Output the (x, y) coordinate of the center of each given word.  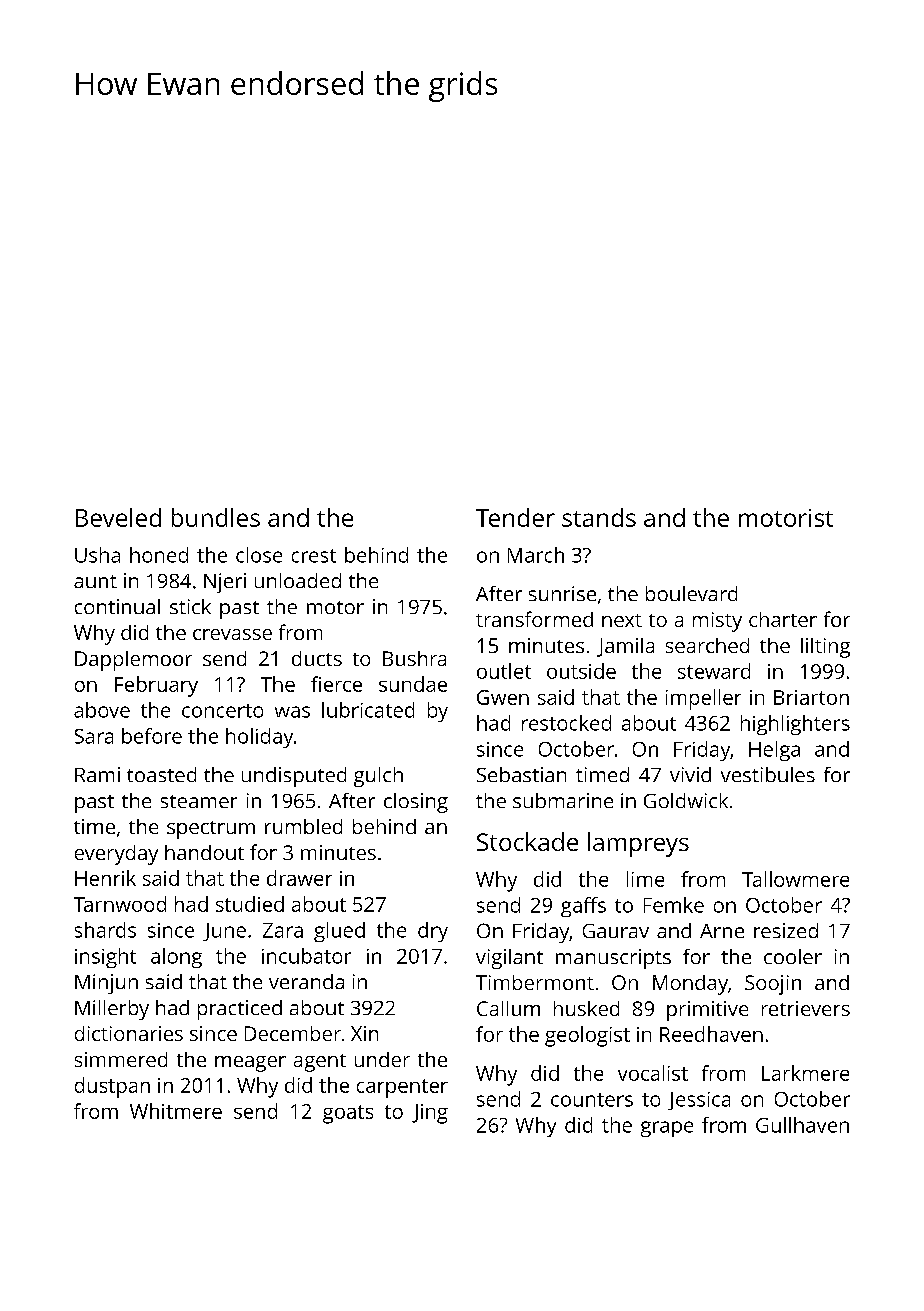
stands (599, 517)
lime (645, 879)
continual (117, 606)
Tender (515, 517)
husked (586, 1008)
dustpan (112, 1087)
